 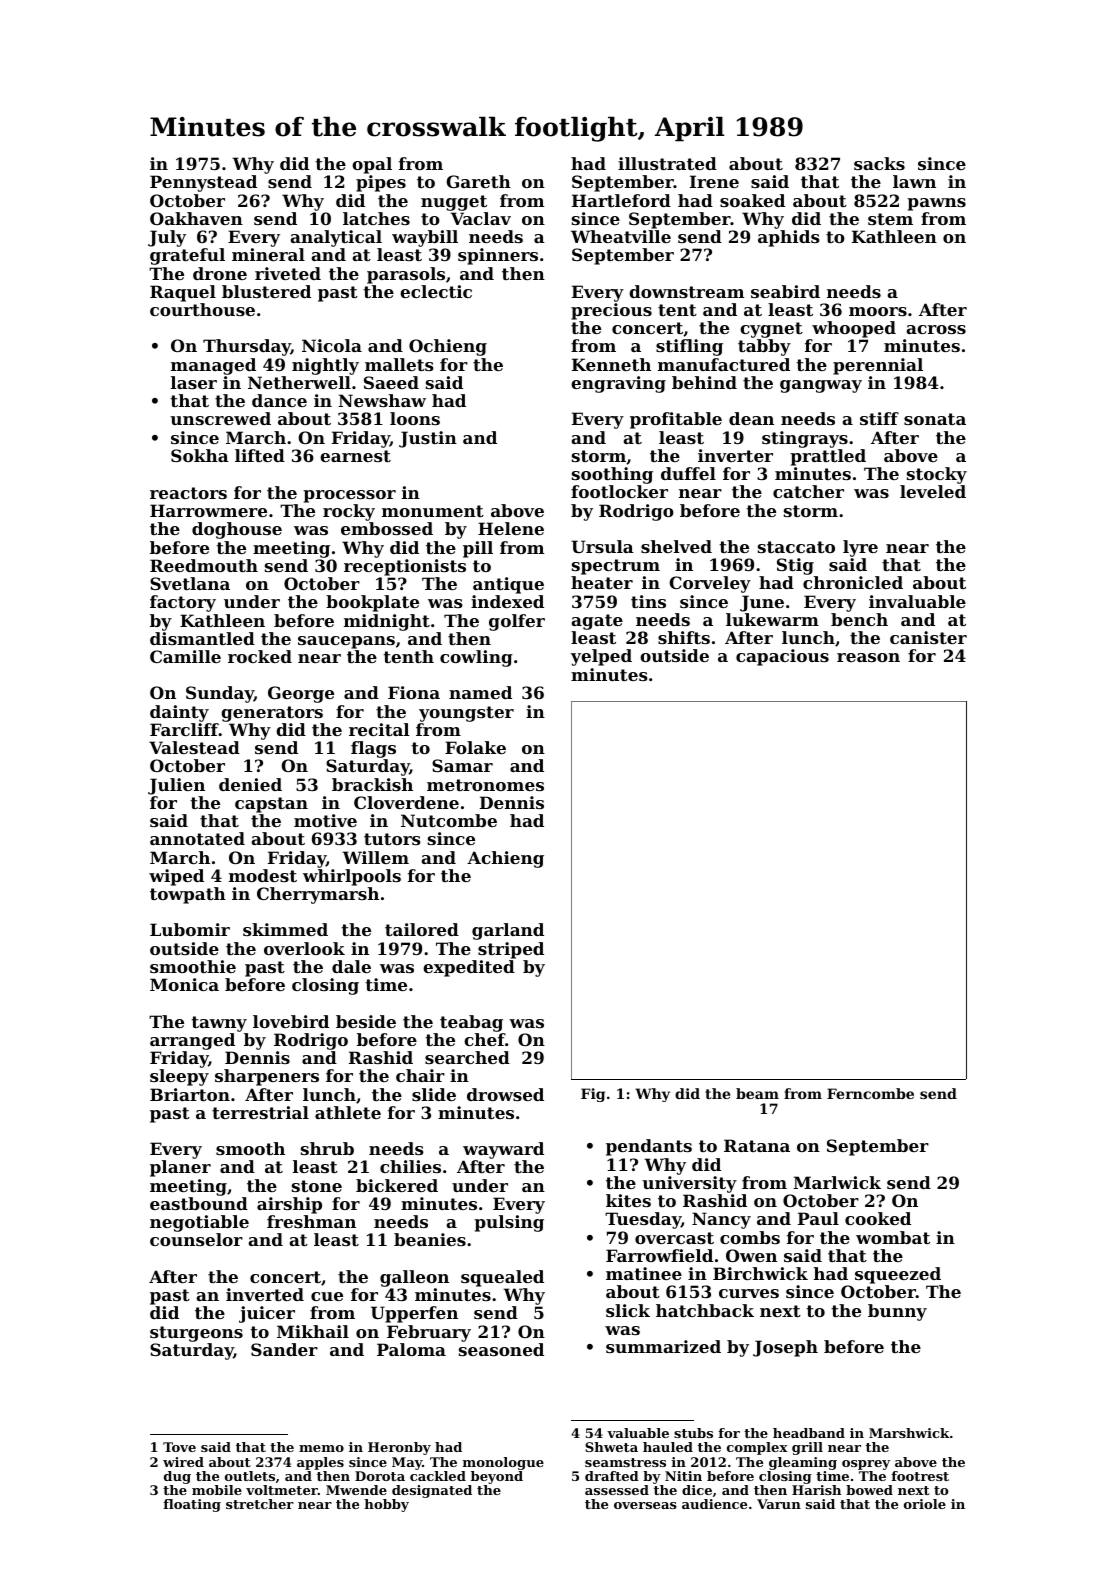 What do you see at coordinates (467, 1057) in the image?
I see `searched` at bounding box center [467, 1057].
